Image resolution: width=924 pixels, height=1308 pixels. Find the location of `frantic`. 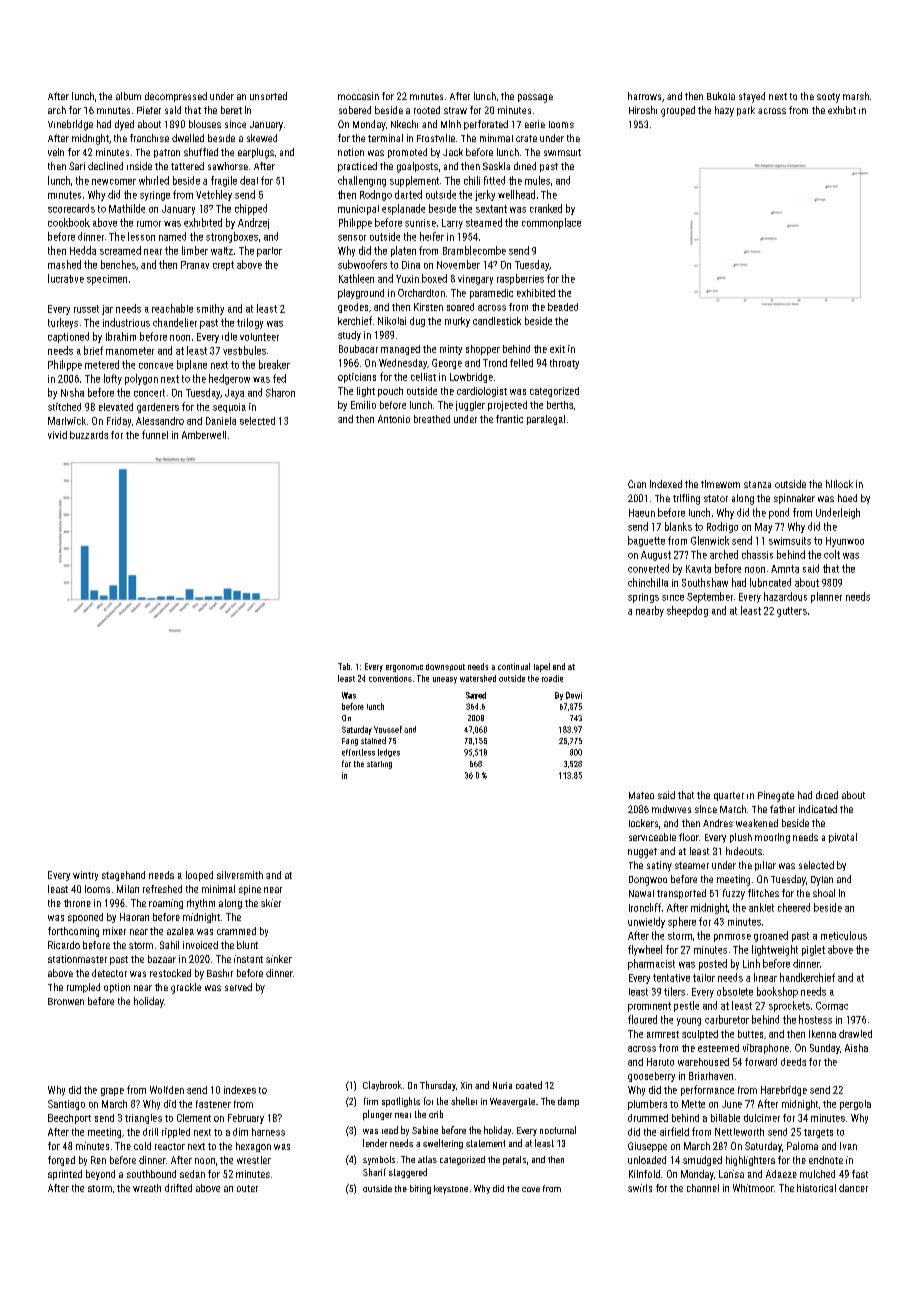

frantic is located at coordinates (509, 419).
